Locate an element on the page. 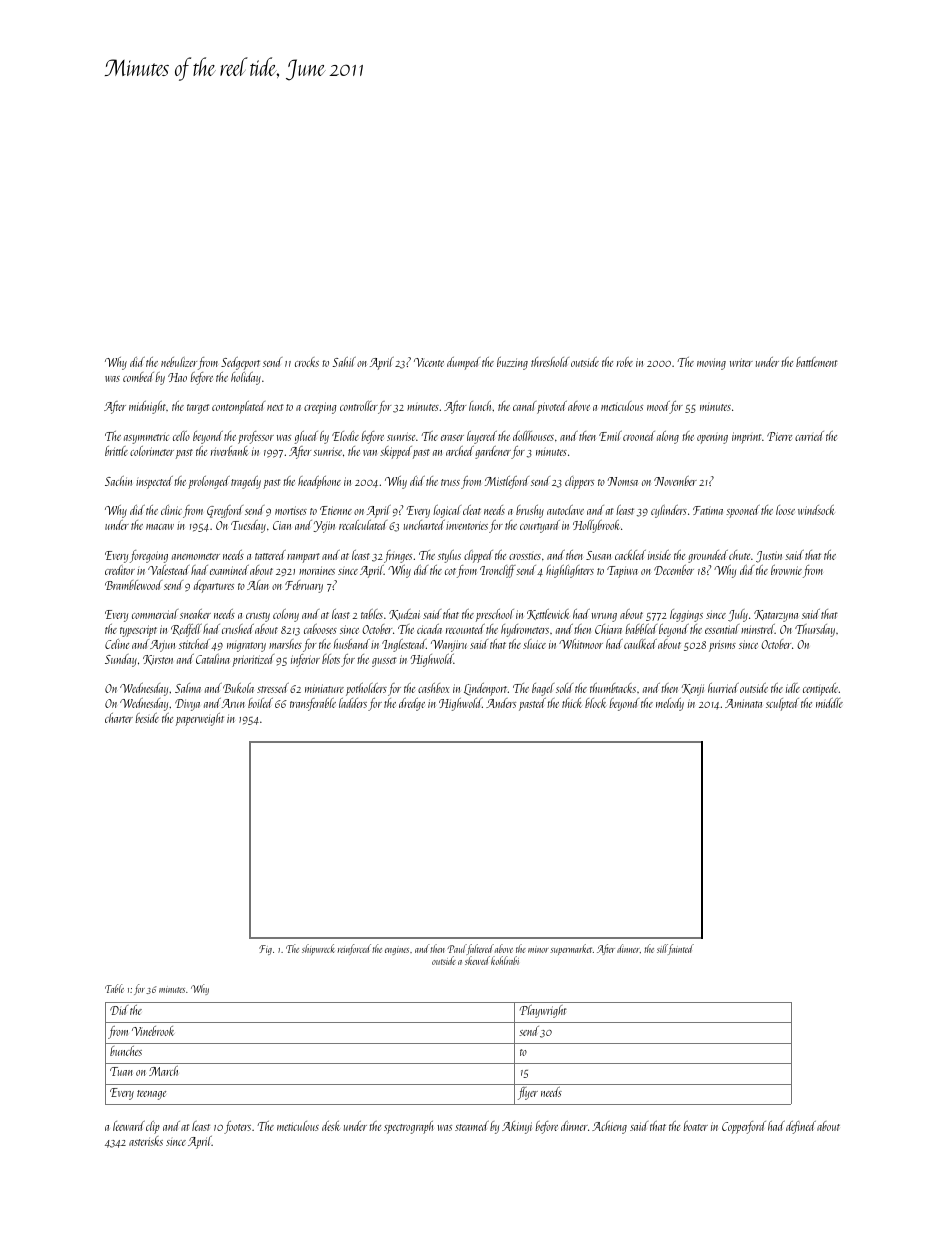 The width and height of the document is (952, 1233). battlement is located at coordinates (817, 362).
